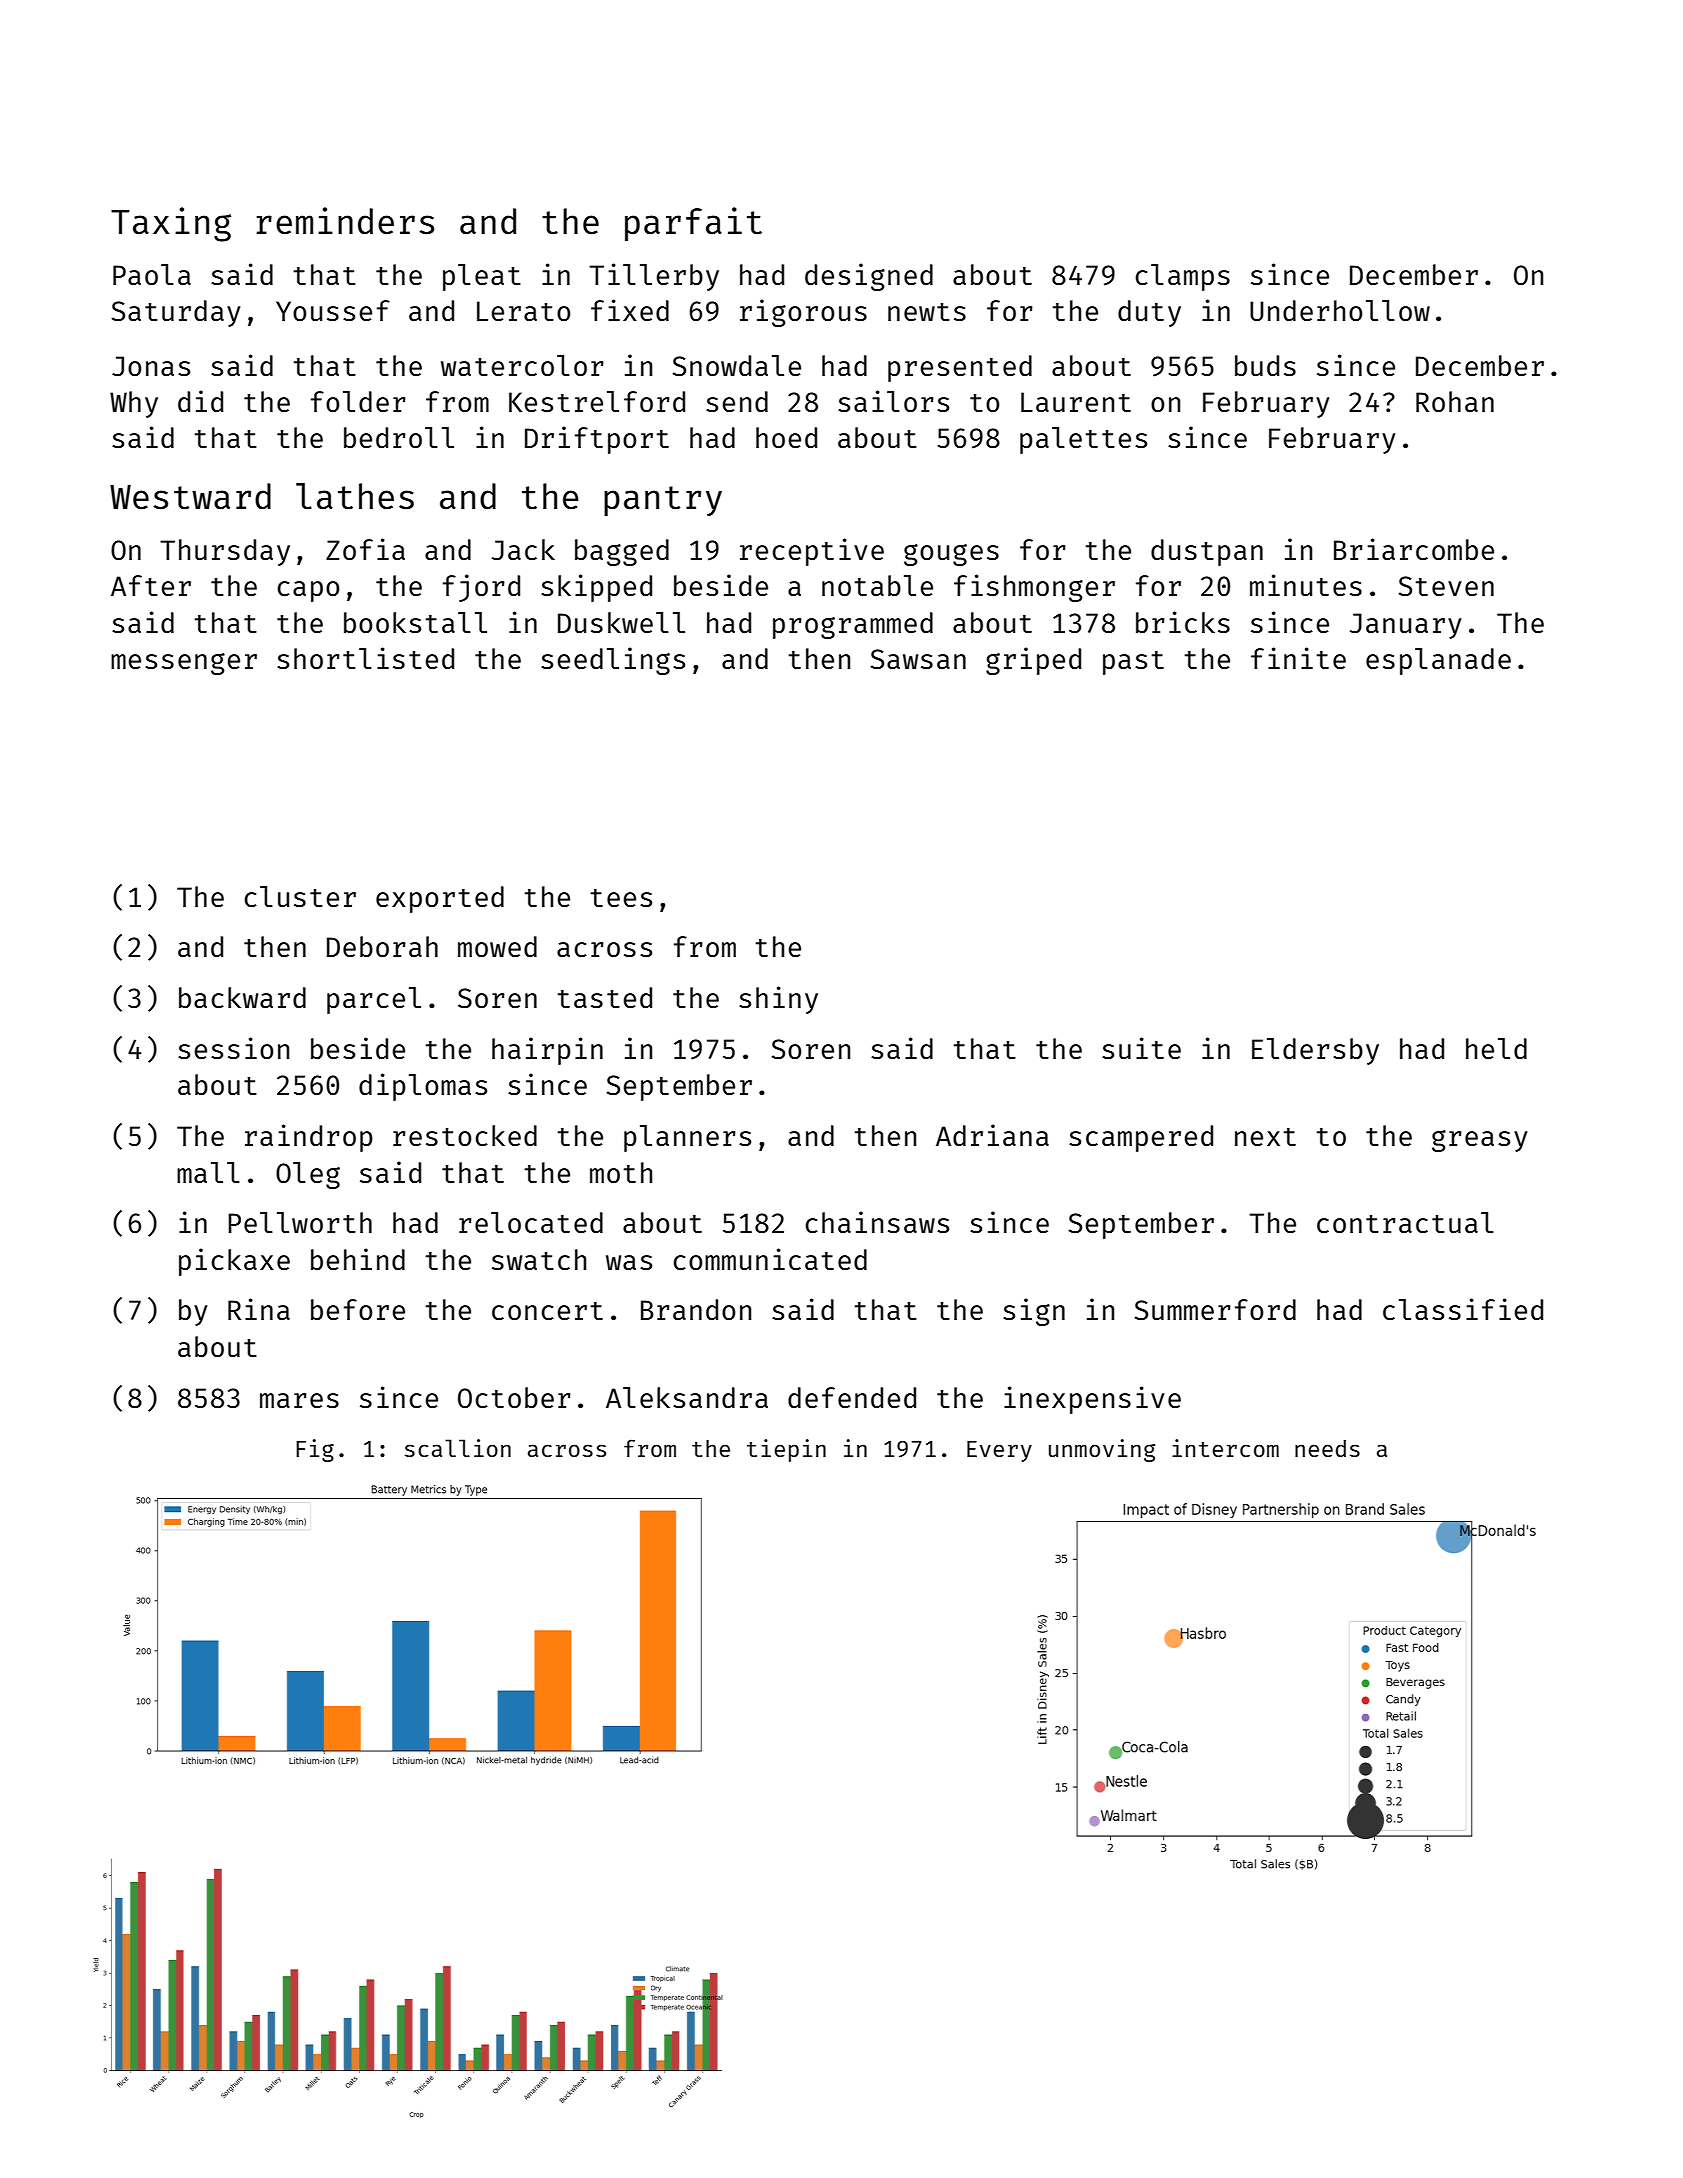  What do you see at coordinates (770, 1259) in the page?
I see `communicated` at bounding box center [770, 1259].
